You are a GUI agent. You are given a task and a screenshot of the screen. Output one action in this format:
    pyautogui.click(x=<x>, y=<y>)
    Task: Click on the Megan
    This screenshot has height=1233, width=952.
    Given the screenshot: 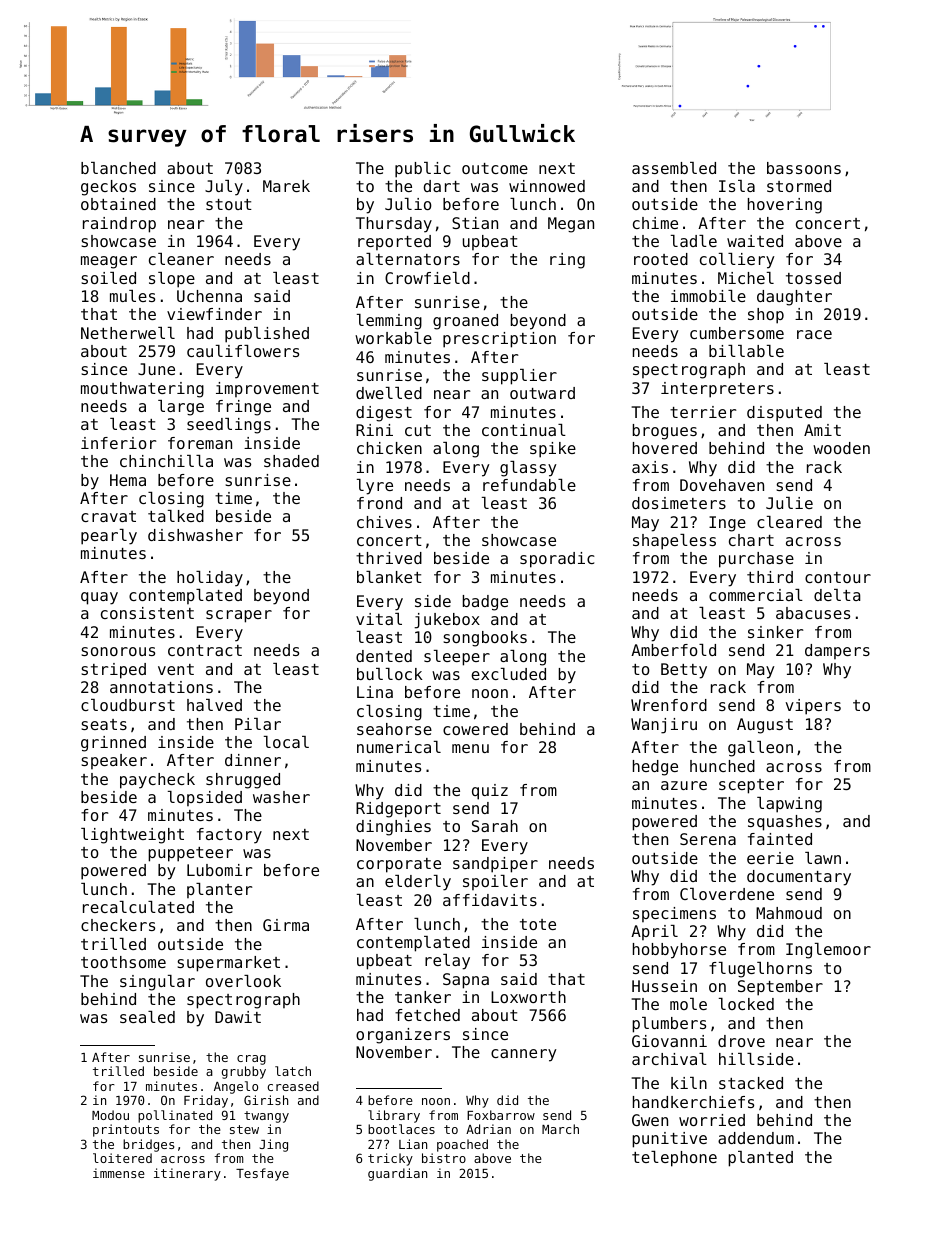 What is the action you would take?
    pyautogui.click(x=571, y=225)
